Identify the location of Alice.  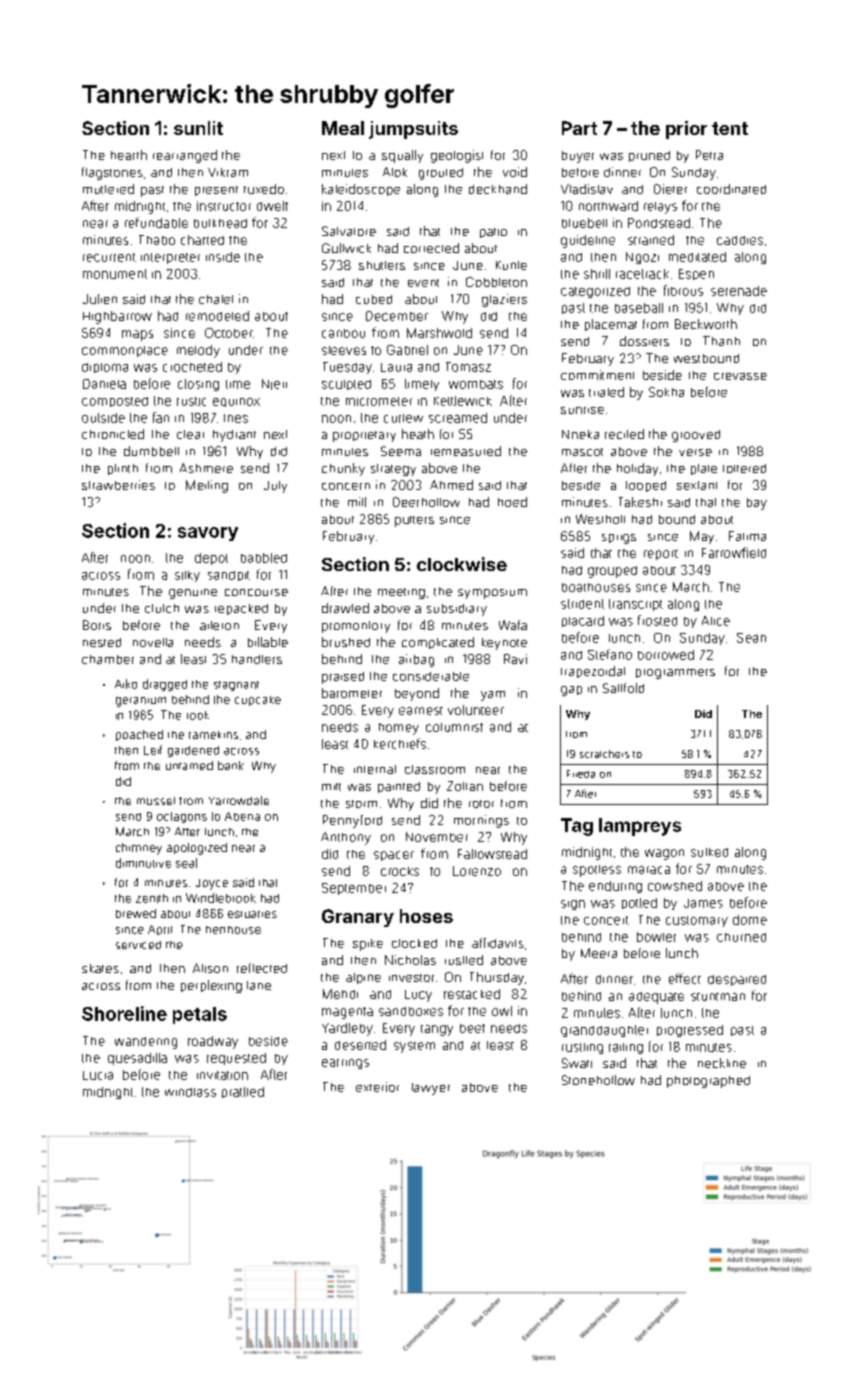
(716, 621).
